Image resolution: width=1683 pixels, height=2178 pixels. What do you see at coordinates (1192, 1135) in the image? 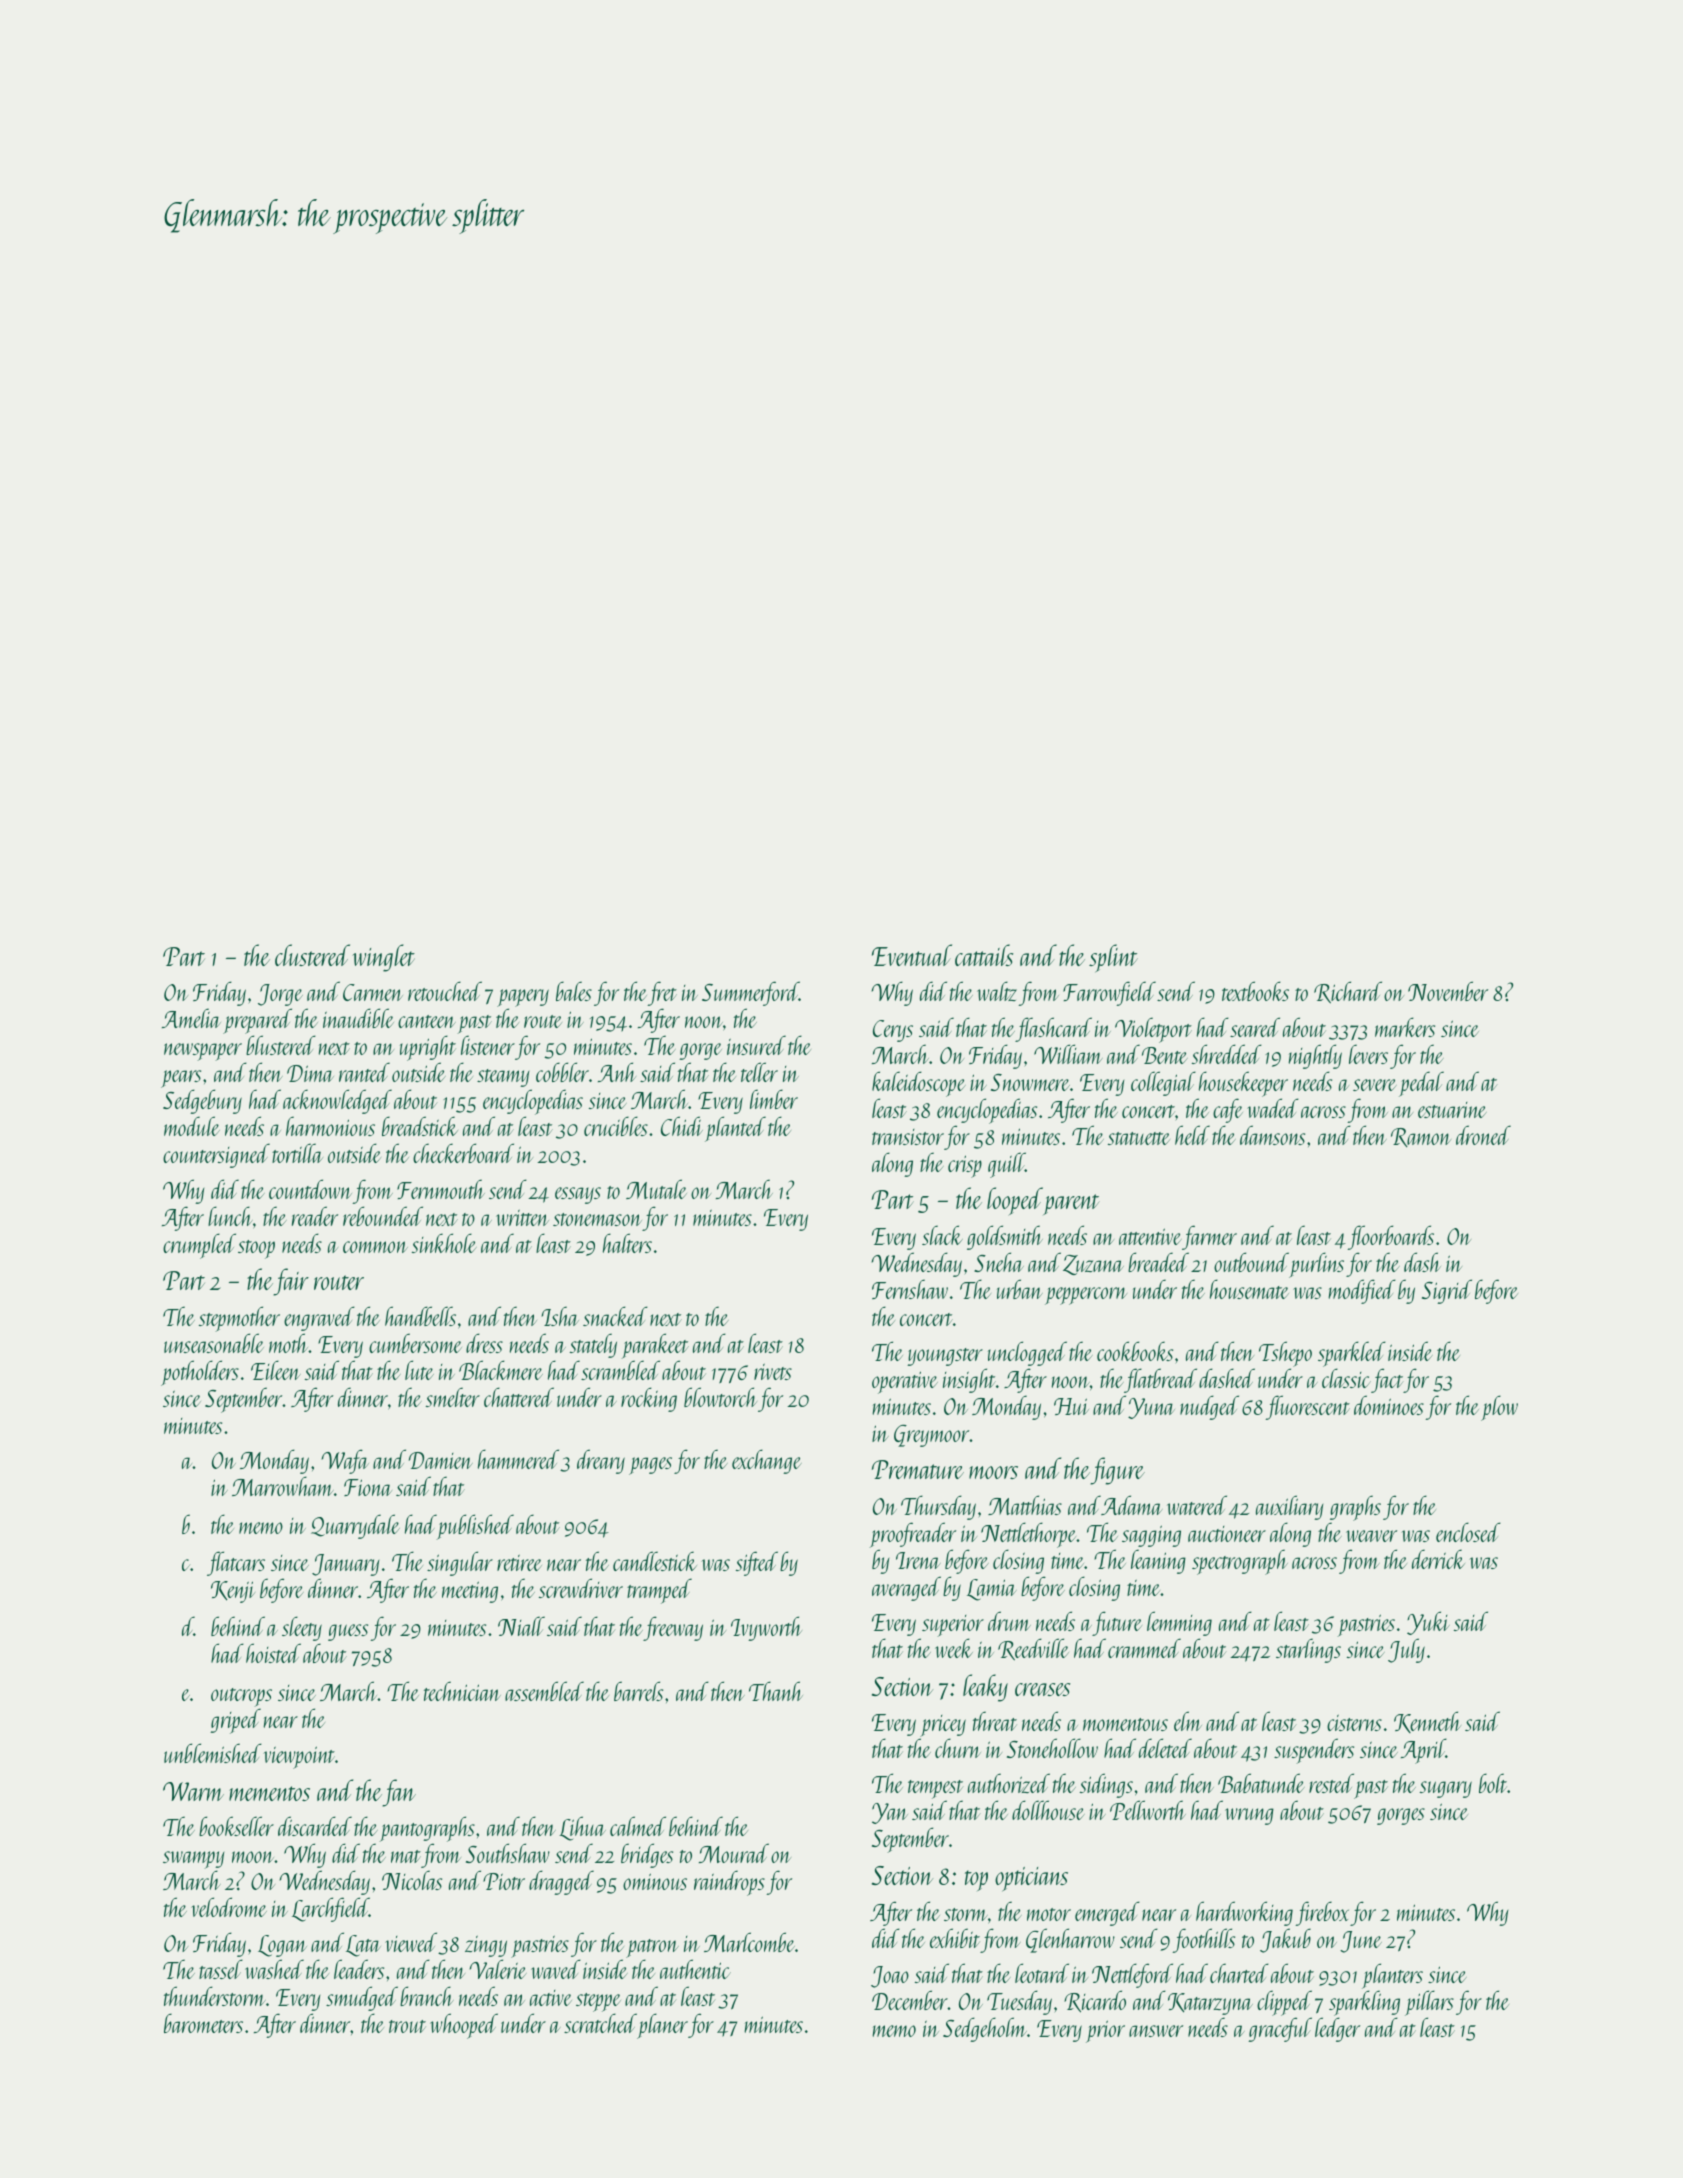
I see `held` at bounding box center [1192, 1135].
